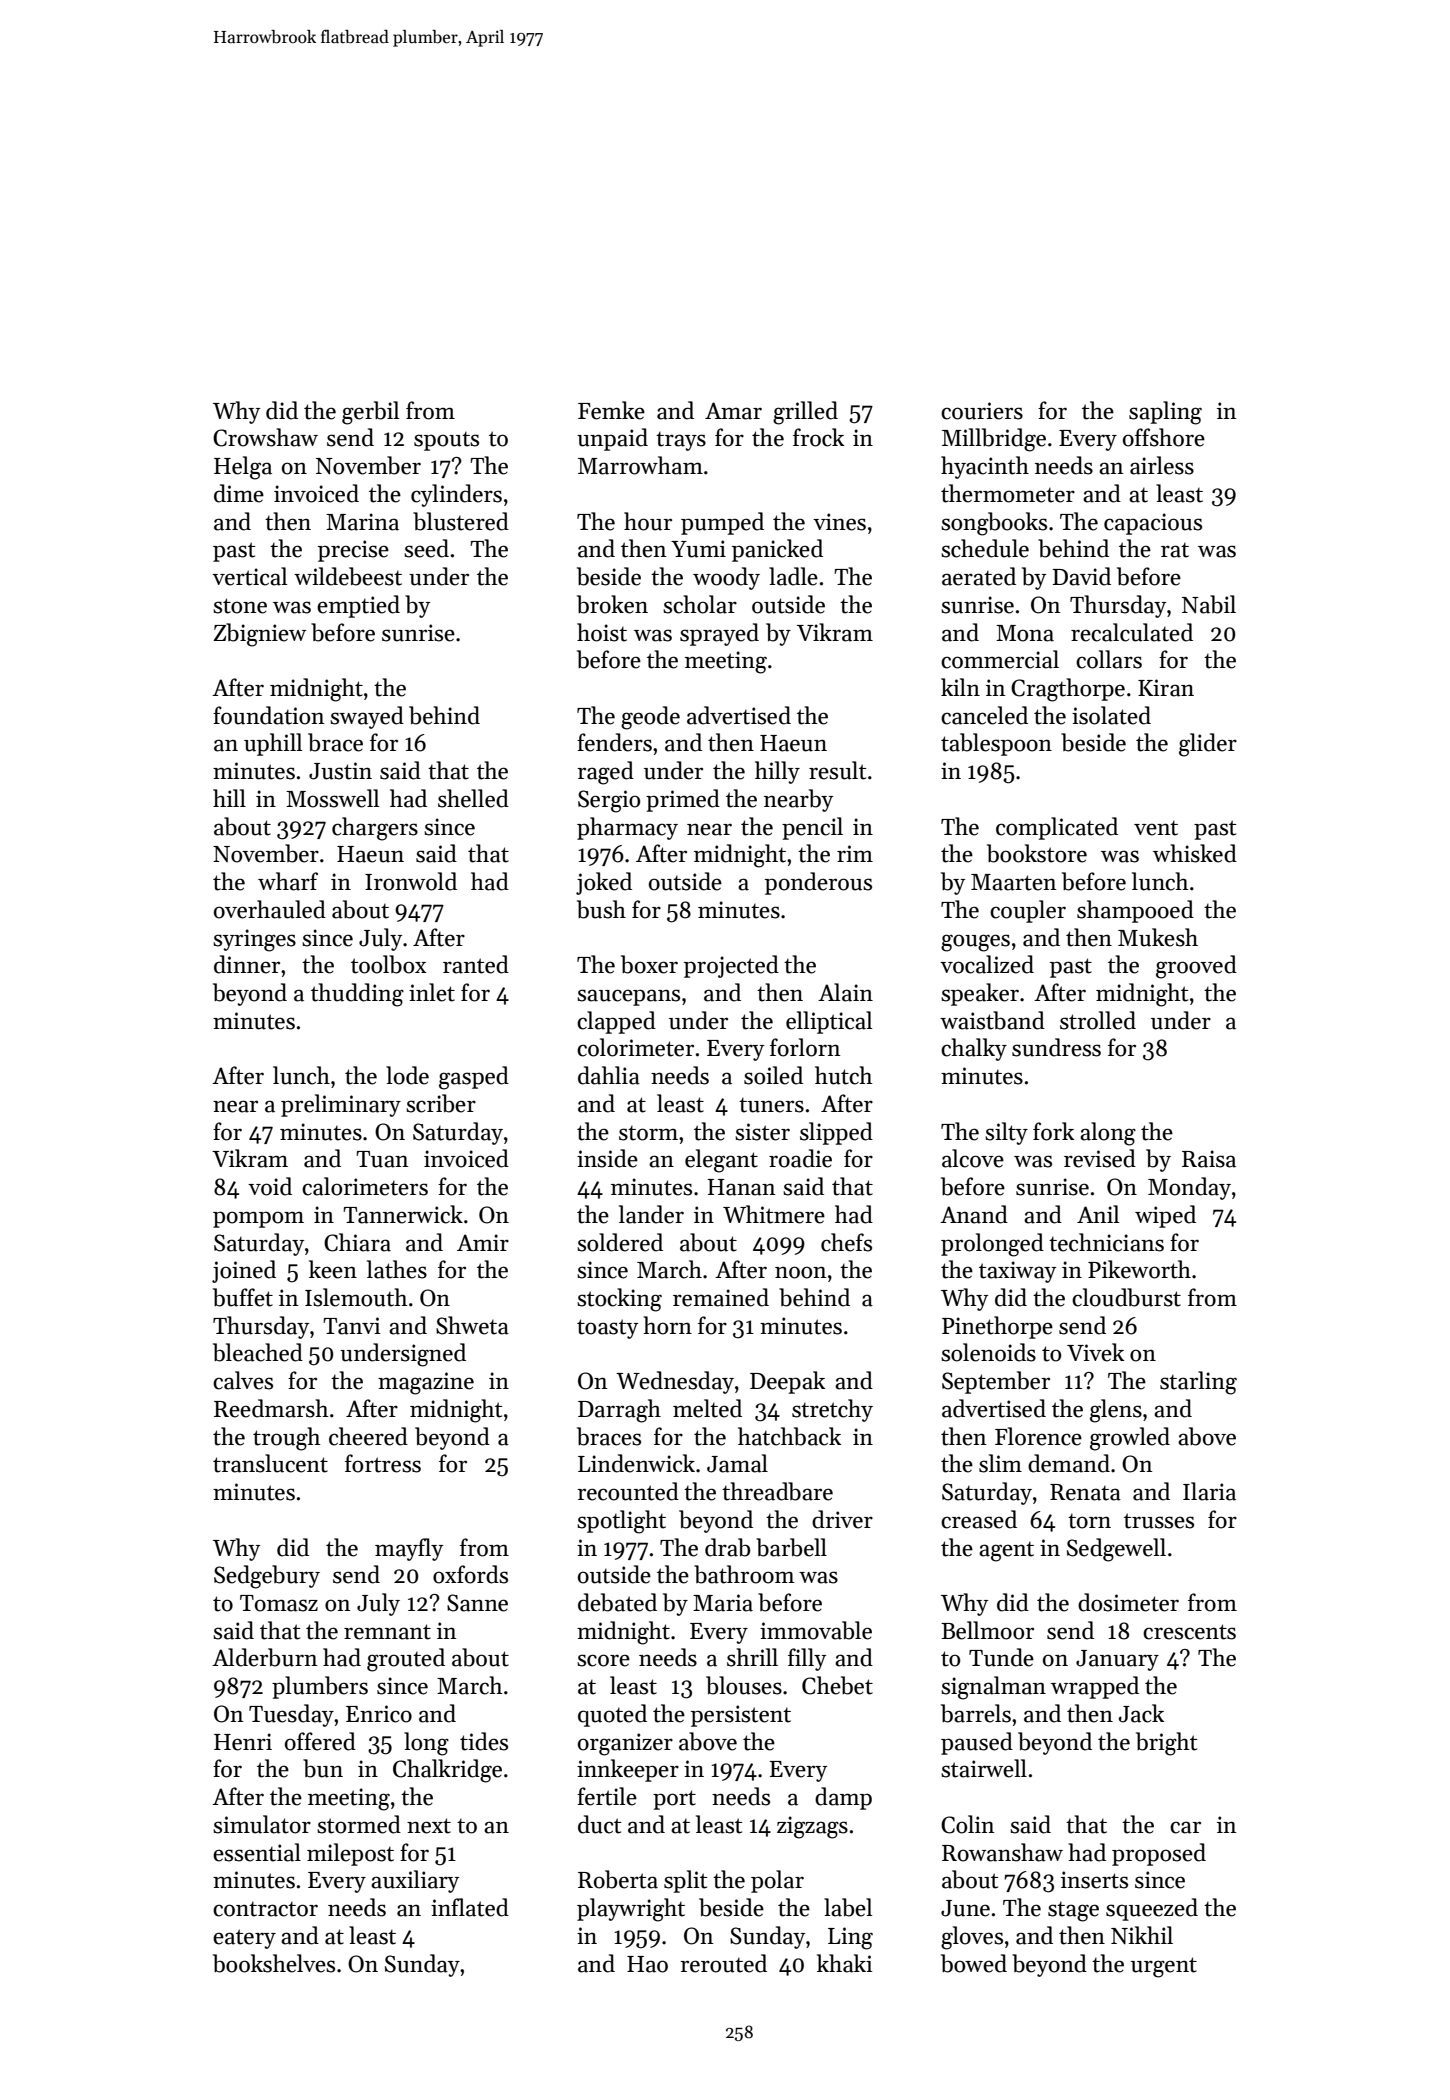 The width and height of the image is (1450, 2100). What do you see at coordinates (649, 964) in the image?
I see `boxer` at bounding box center [649, 964].
